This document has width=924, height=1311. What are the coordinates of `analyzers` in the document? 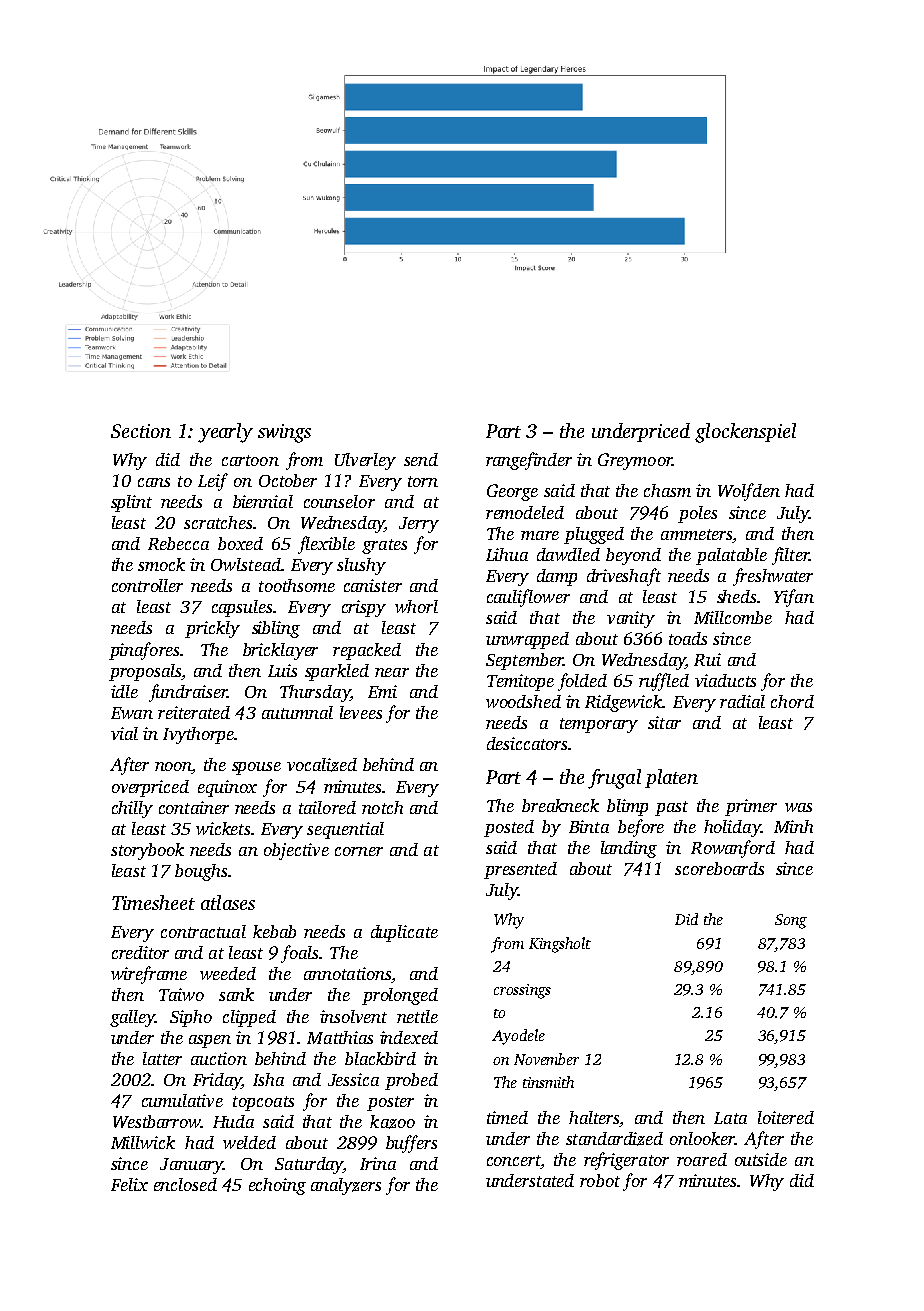 It's located at (346, 1186).
